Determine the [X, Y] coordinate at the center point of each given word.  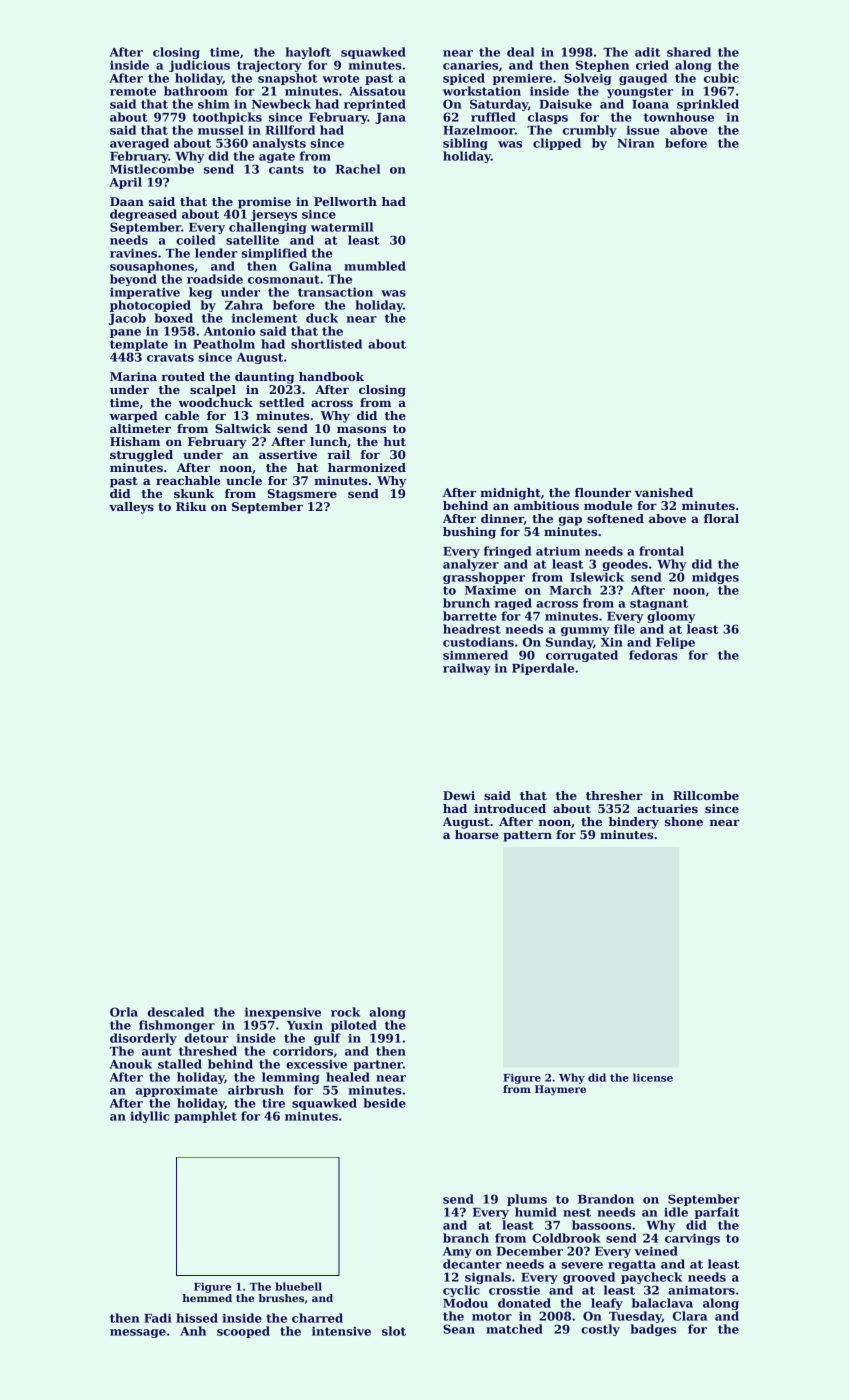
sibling [465, 144]
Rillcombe [706, 795]
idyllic [150, 1117]
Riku [191, 506]
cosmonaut [284, 279]
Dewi [459, 795]
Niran [635, 143]
